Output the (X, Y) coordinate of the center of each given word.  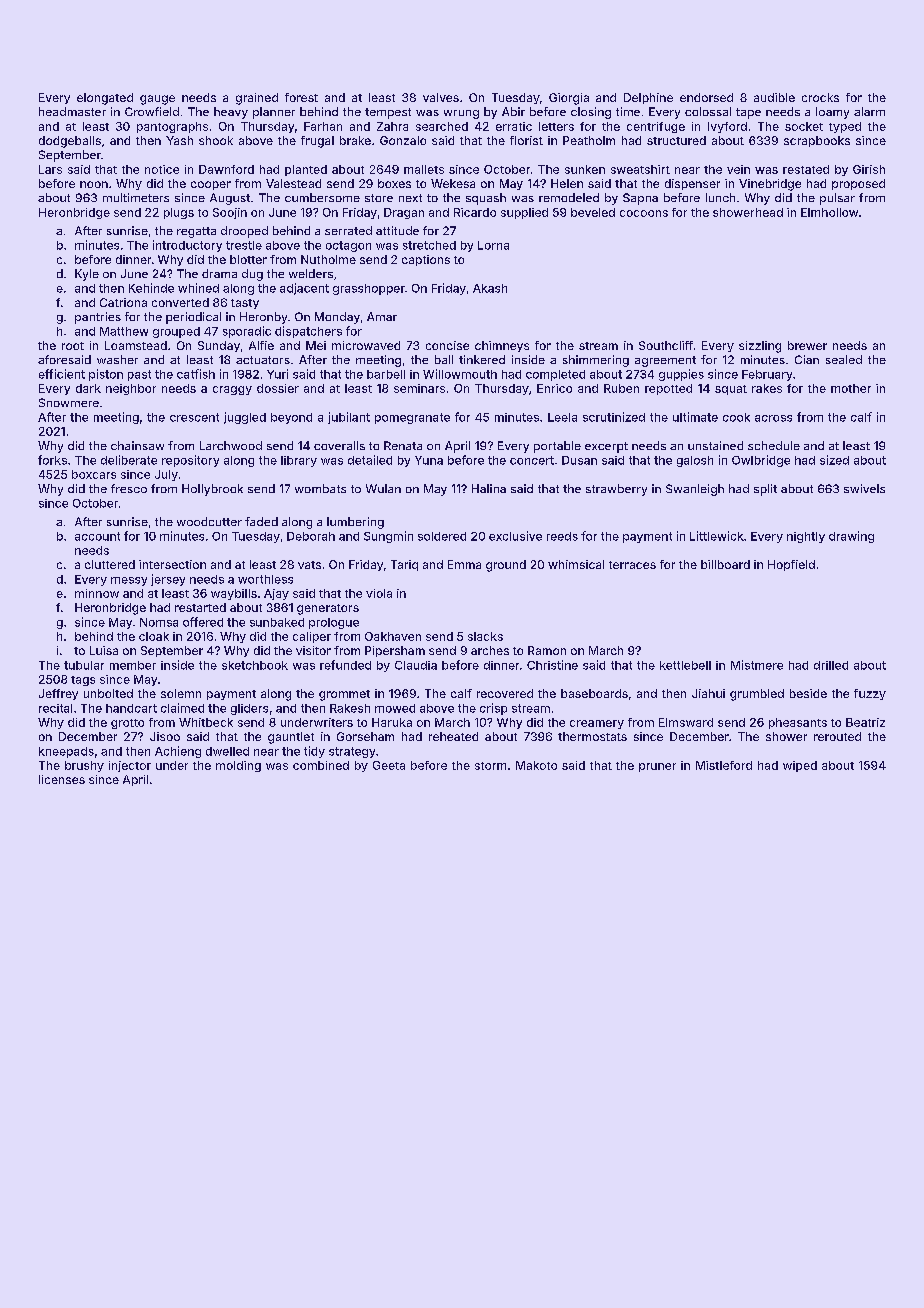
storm (490, 766)
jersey (168, 580)
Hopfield (791, 565)
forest (301, 97)
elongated (105, 99)
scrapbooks (817, 141)
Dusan (579, 460)
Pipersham (395, 651)
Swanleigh (695, 490)
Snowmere (69, 402)
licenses (62, 779)
